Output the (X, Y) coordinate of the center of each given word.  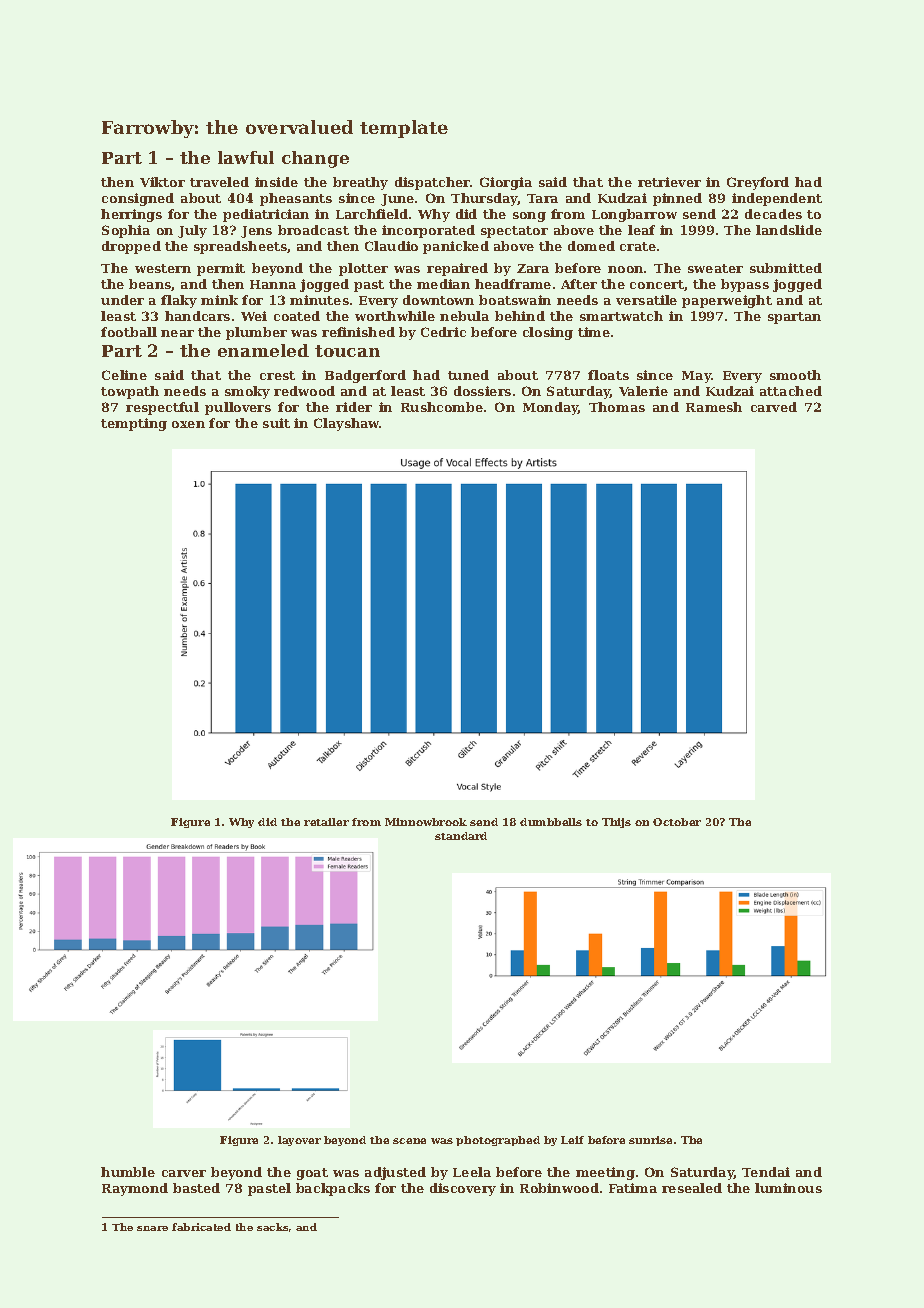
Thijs (616, 823)
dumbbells (551, 822)
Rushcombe (442, 407)
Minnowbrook (426, 822)
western (163, 268)
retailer (326, 822)
